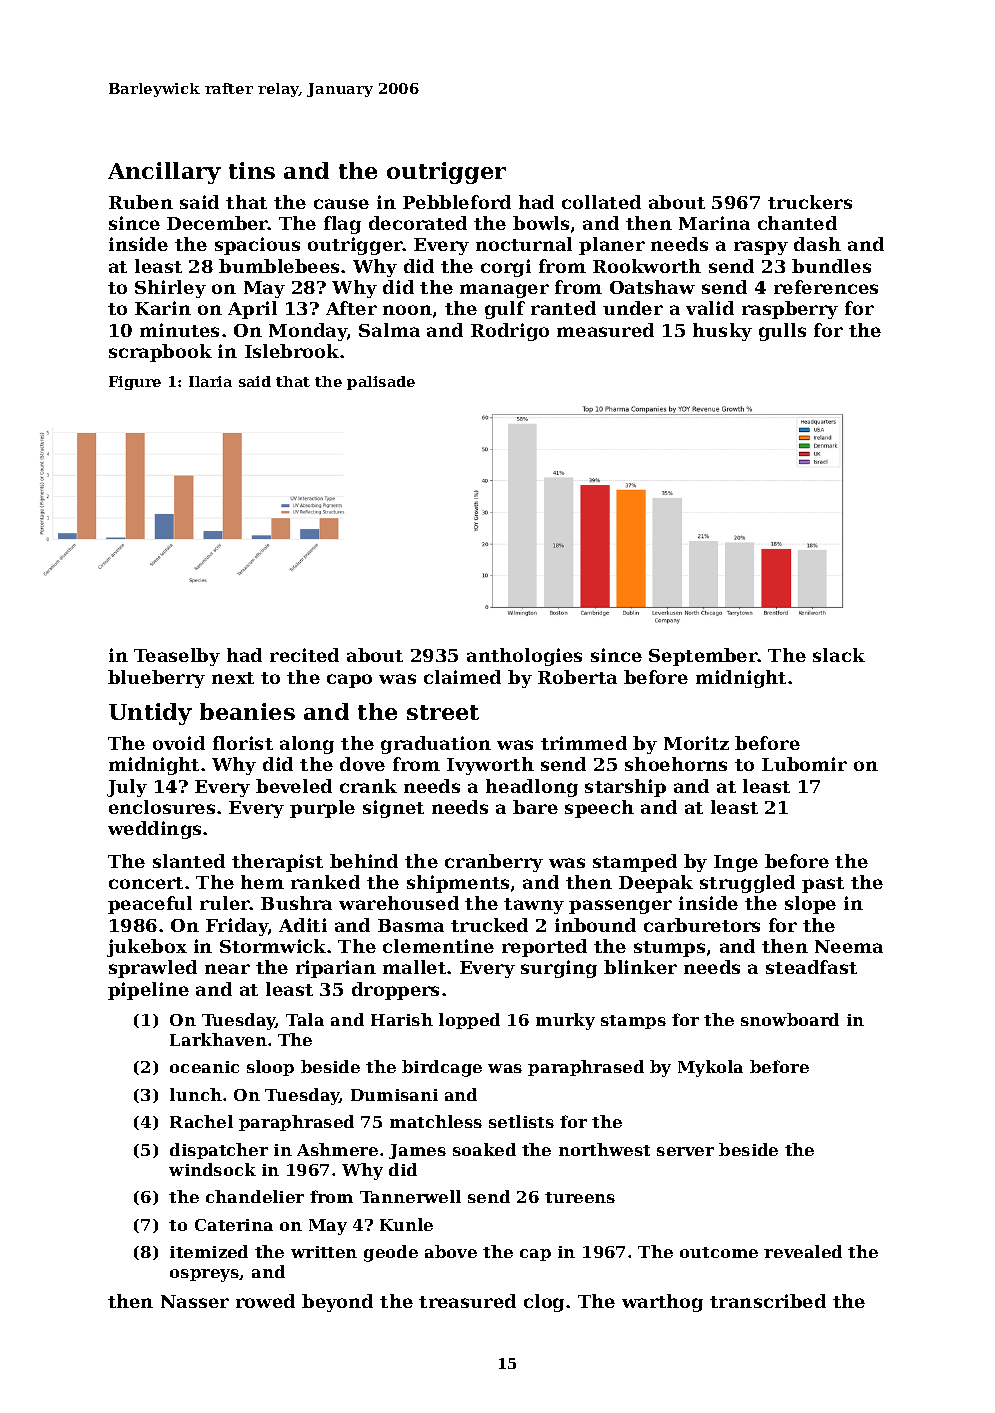 The height and width of the image is (1413, 995). What do you see at coordinates (164, 173) in the image?
I see `Ancillary` at bounding box center [164, 173].
